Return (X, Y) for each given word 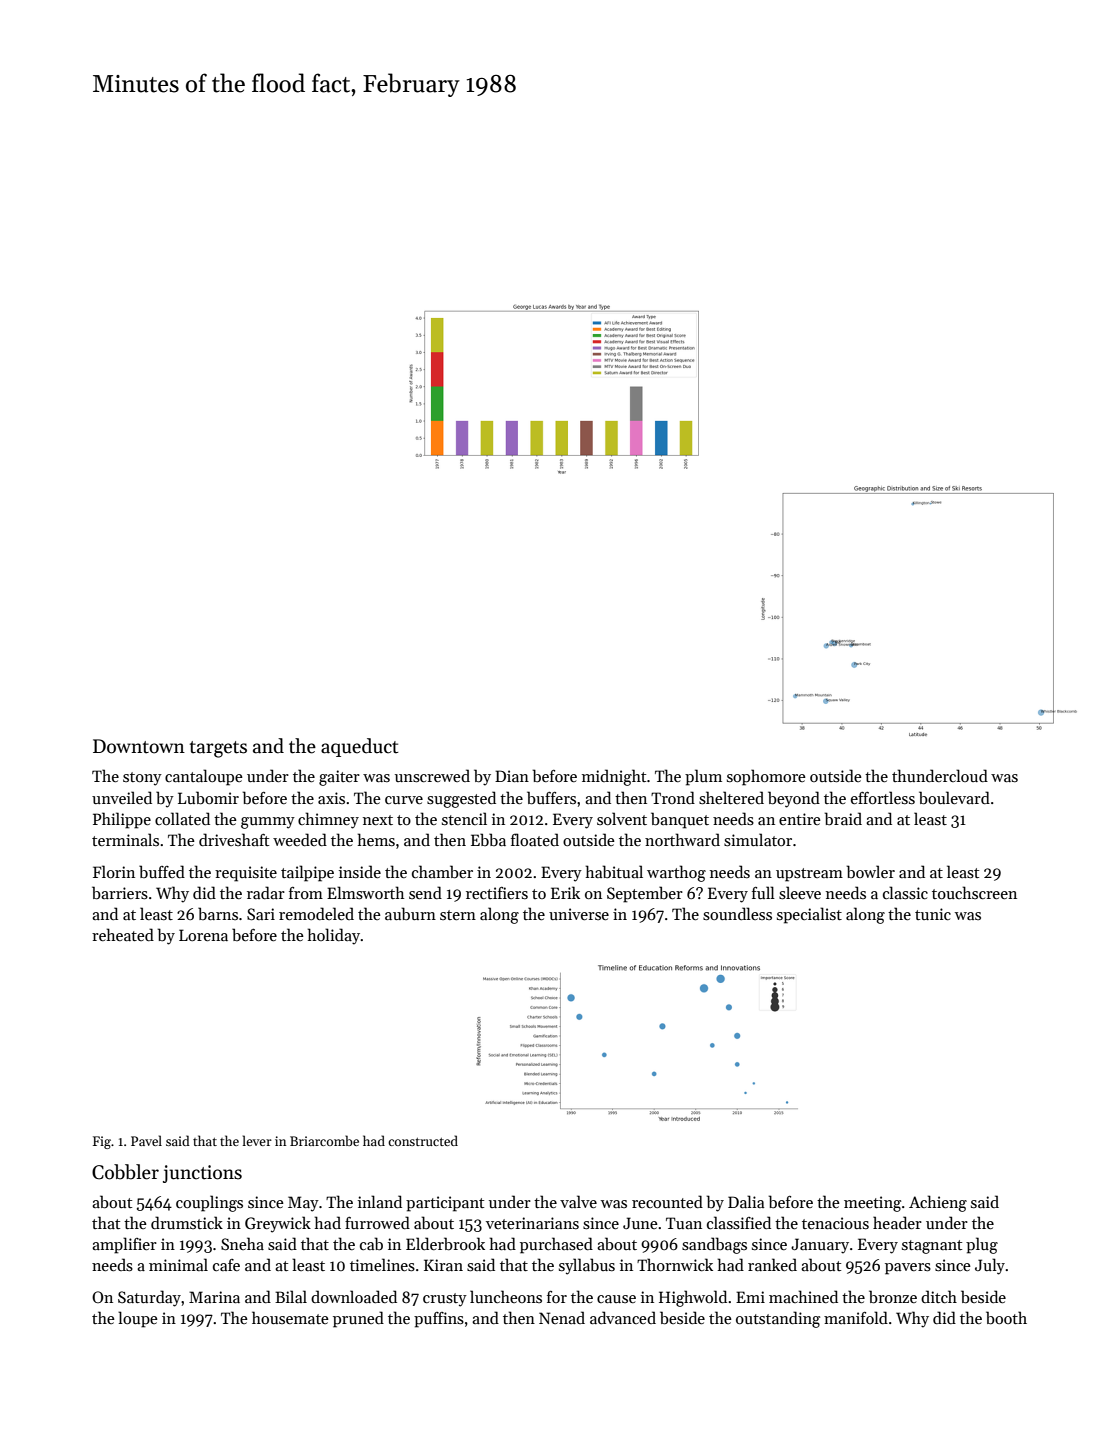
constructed (423, 1140)
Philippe (122, 820)
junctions (202, 1174)
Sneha (242, 1244)
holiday (334, 936)
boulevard (954, 798)
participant (445, 1204)
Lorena (203, 935)
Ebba (488, 839)
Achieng (938, 1203)
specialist (809, 915)
